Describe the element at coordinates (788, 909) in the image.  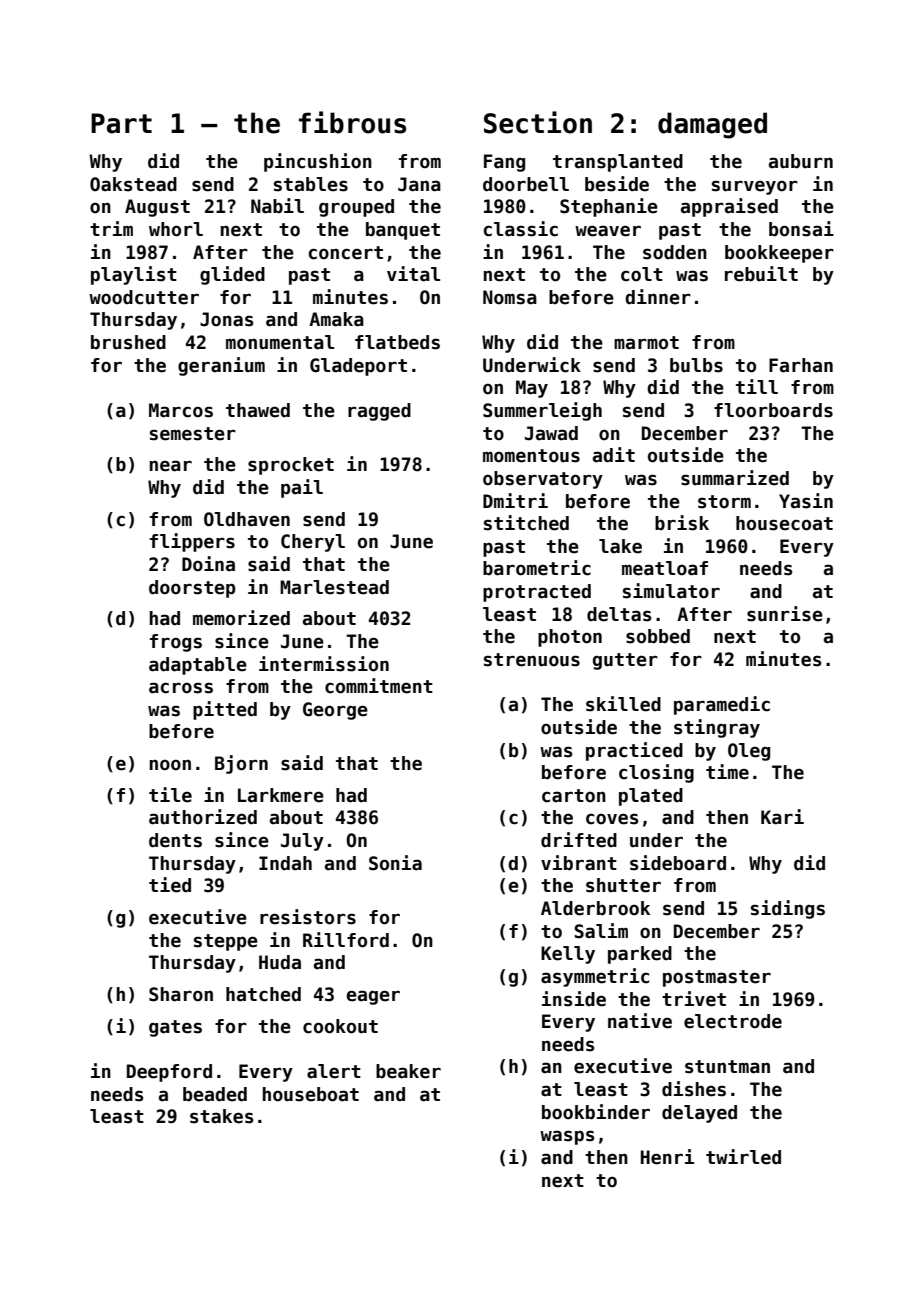
I see `sidings` at that location.
